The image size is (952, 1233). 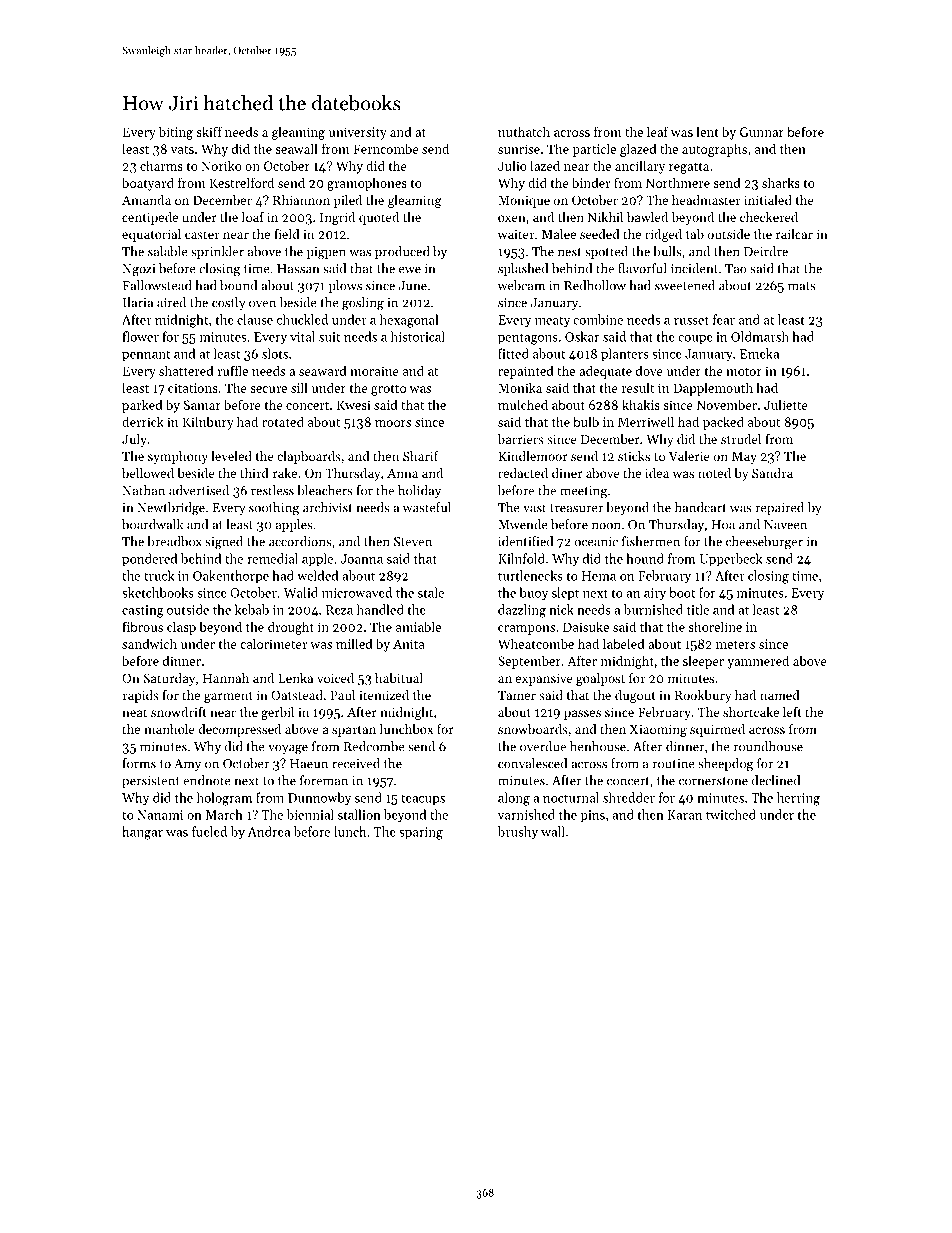 I want to click on leveled, so click(x=231, y=456).
